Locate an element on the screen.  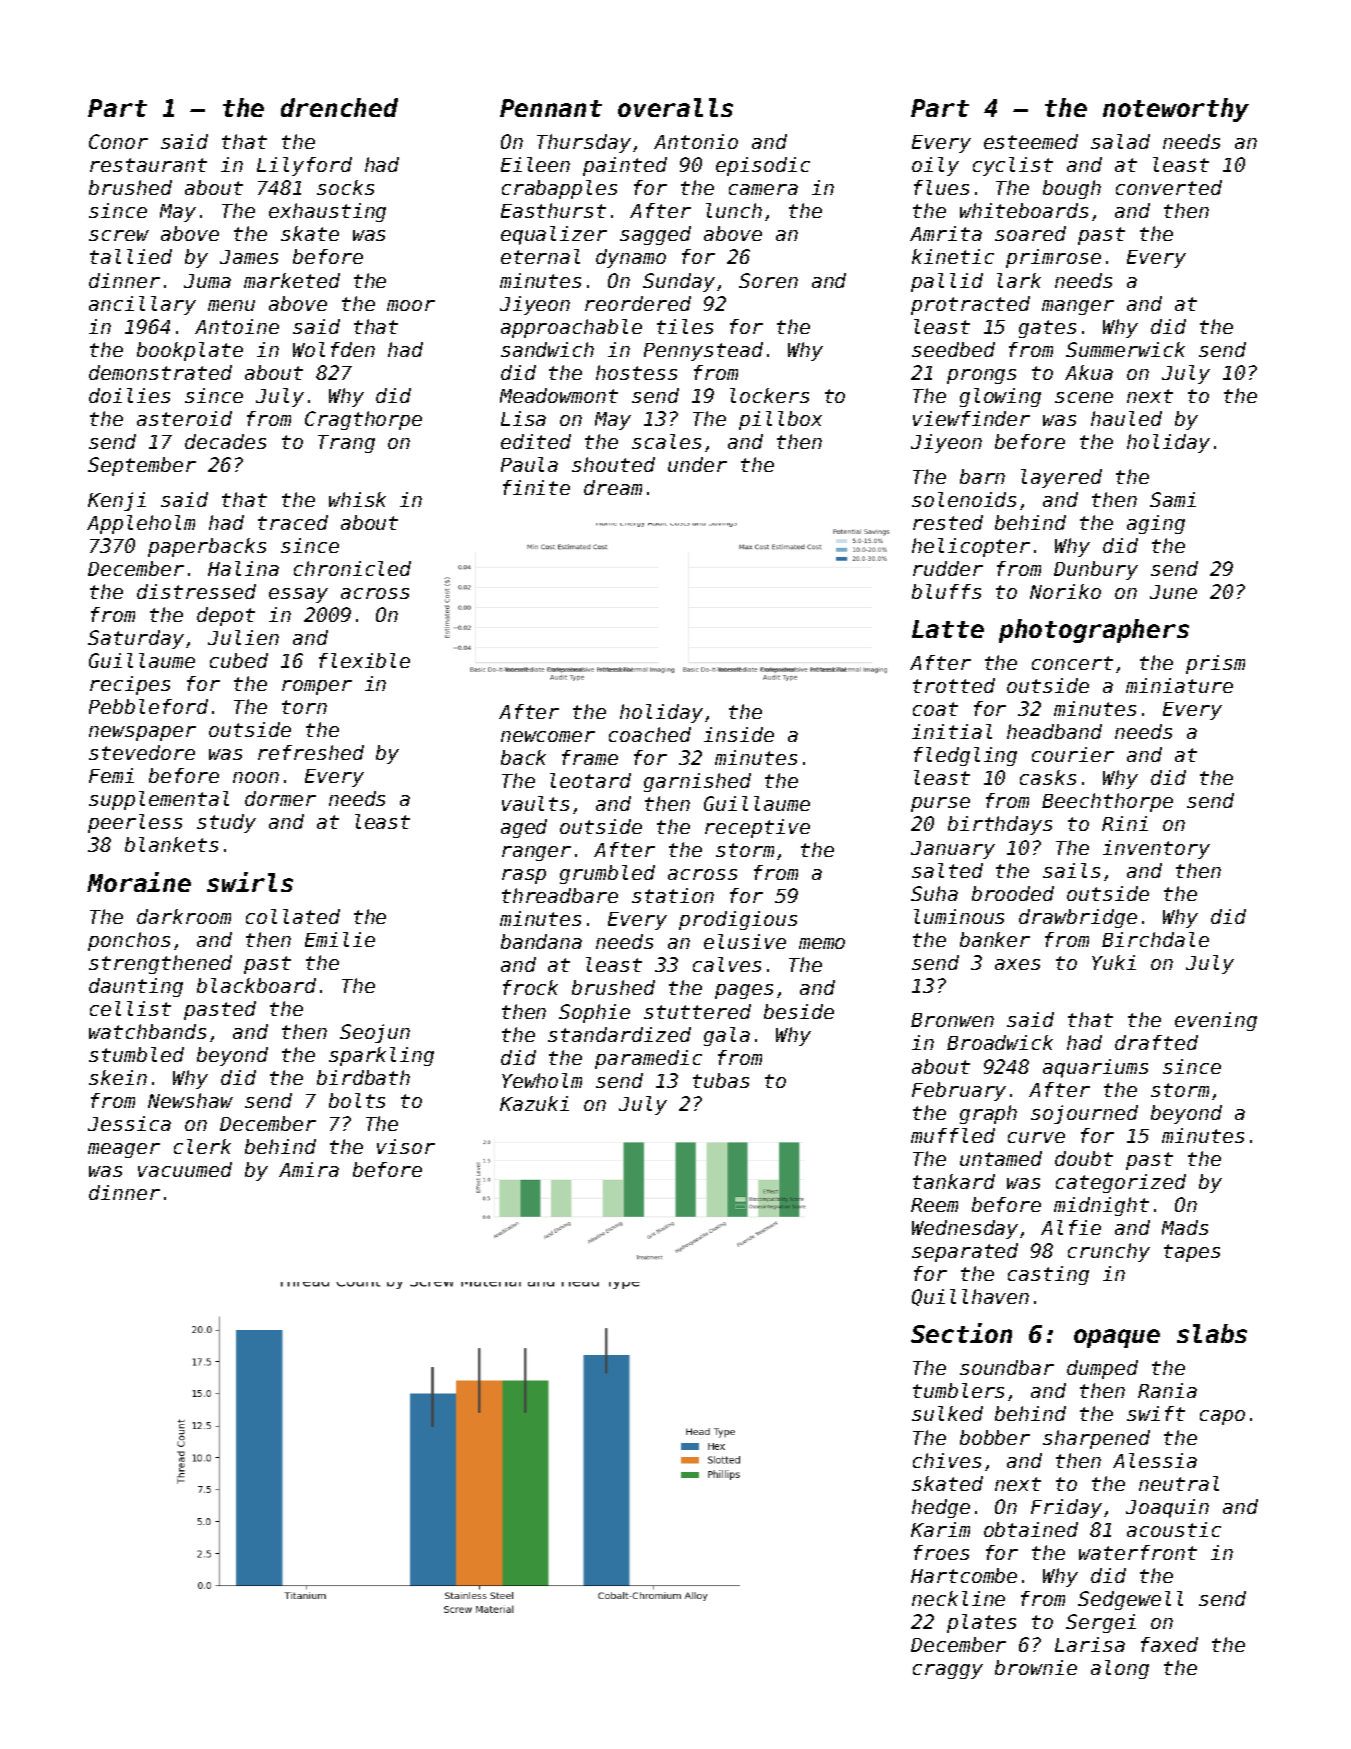
Conor is located at coordinates (118, 141).
